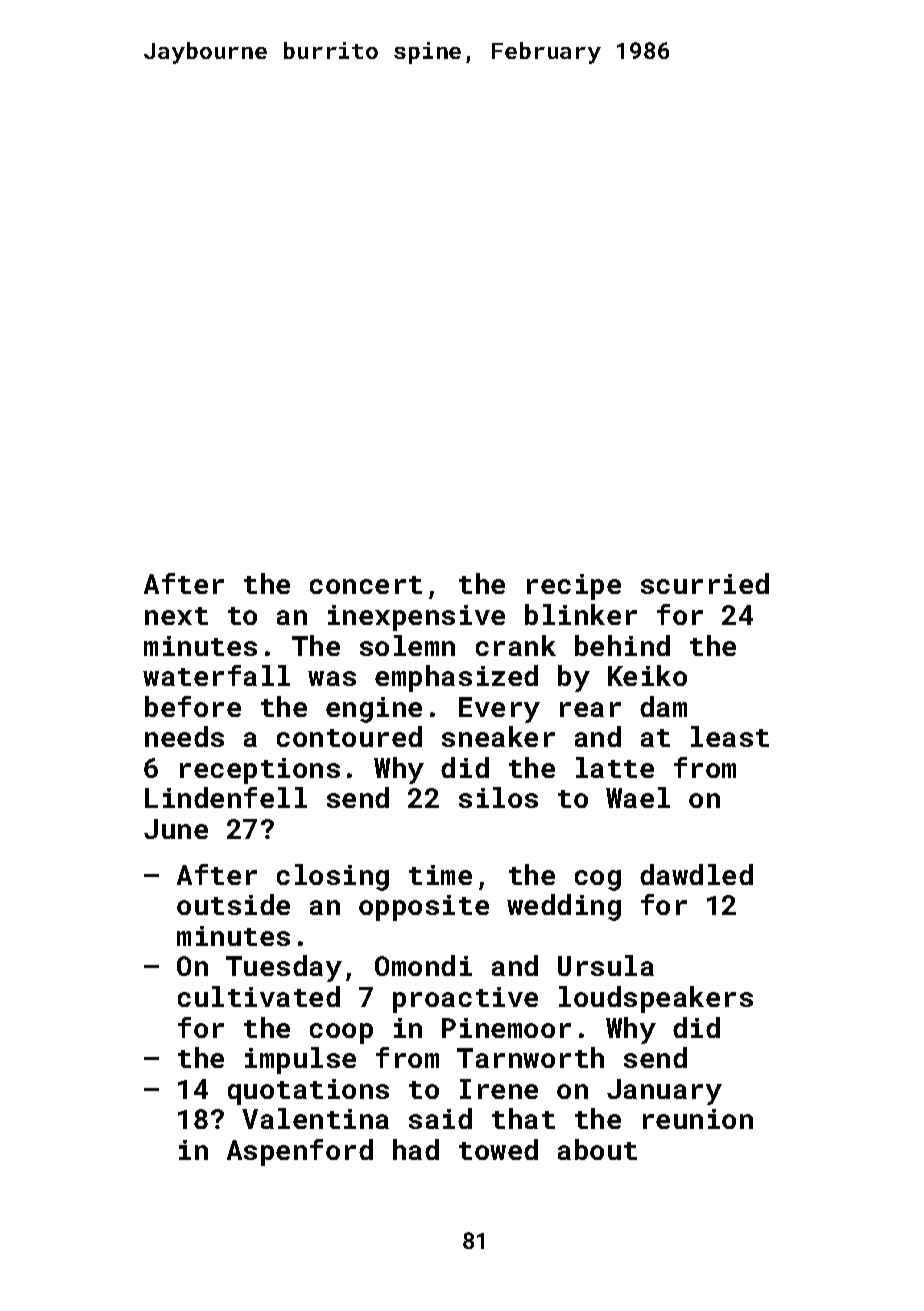 This page has width=924, height=1311. I want to click on least, so click(730, 736).
